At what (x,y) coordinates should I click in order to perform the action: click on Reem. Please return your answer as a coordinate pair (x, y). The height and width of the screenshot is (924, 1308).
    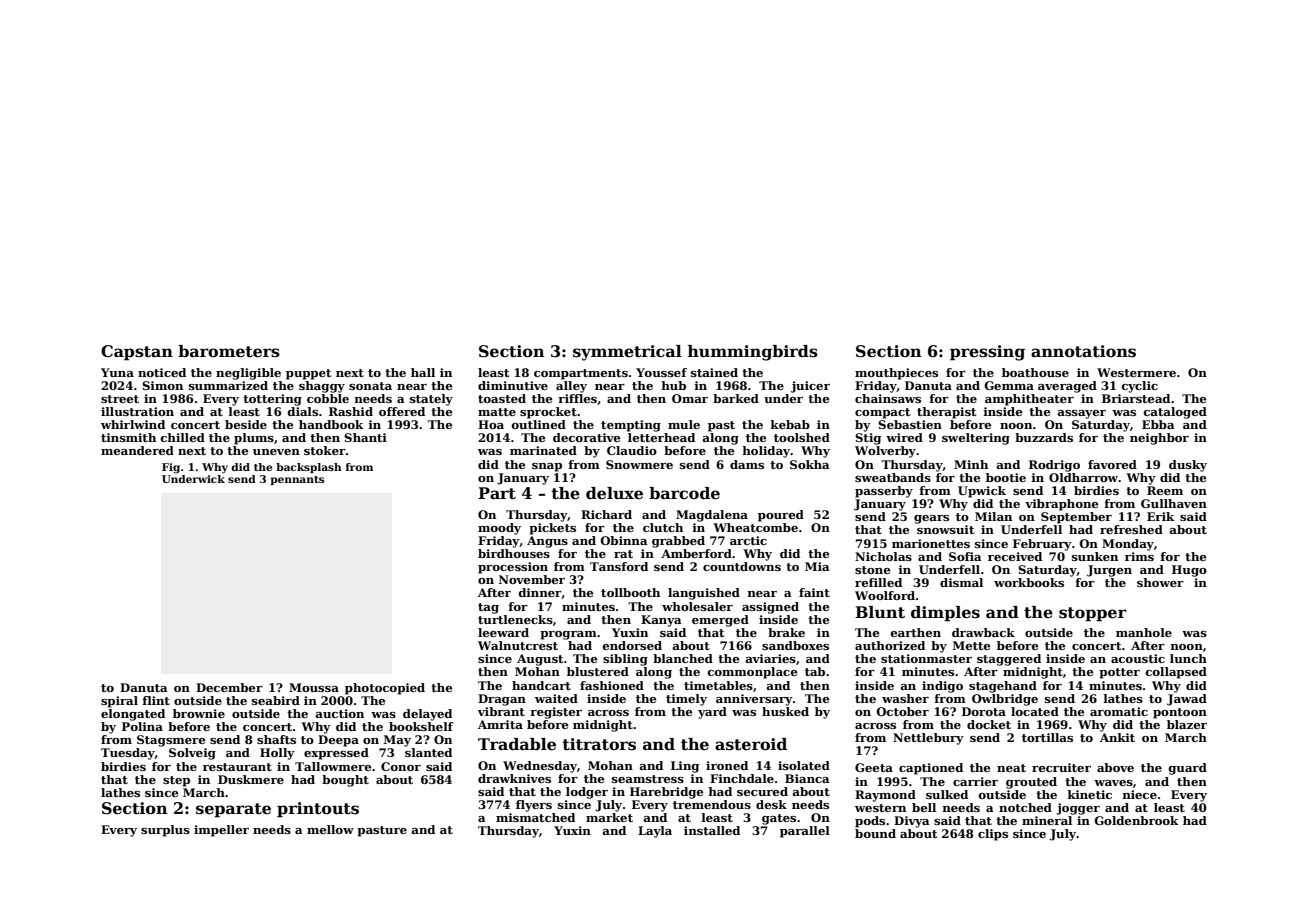
    Looking at the image, I should click on (1165, 490).
